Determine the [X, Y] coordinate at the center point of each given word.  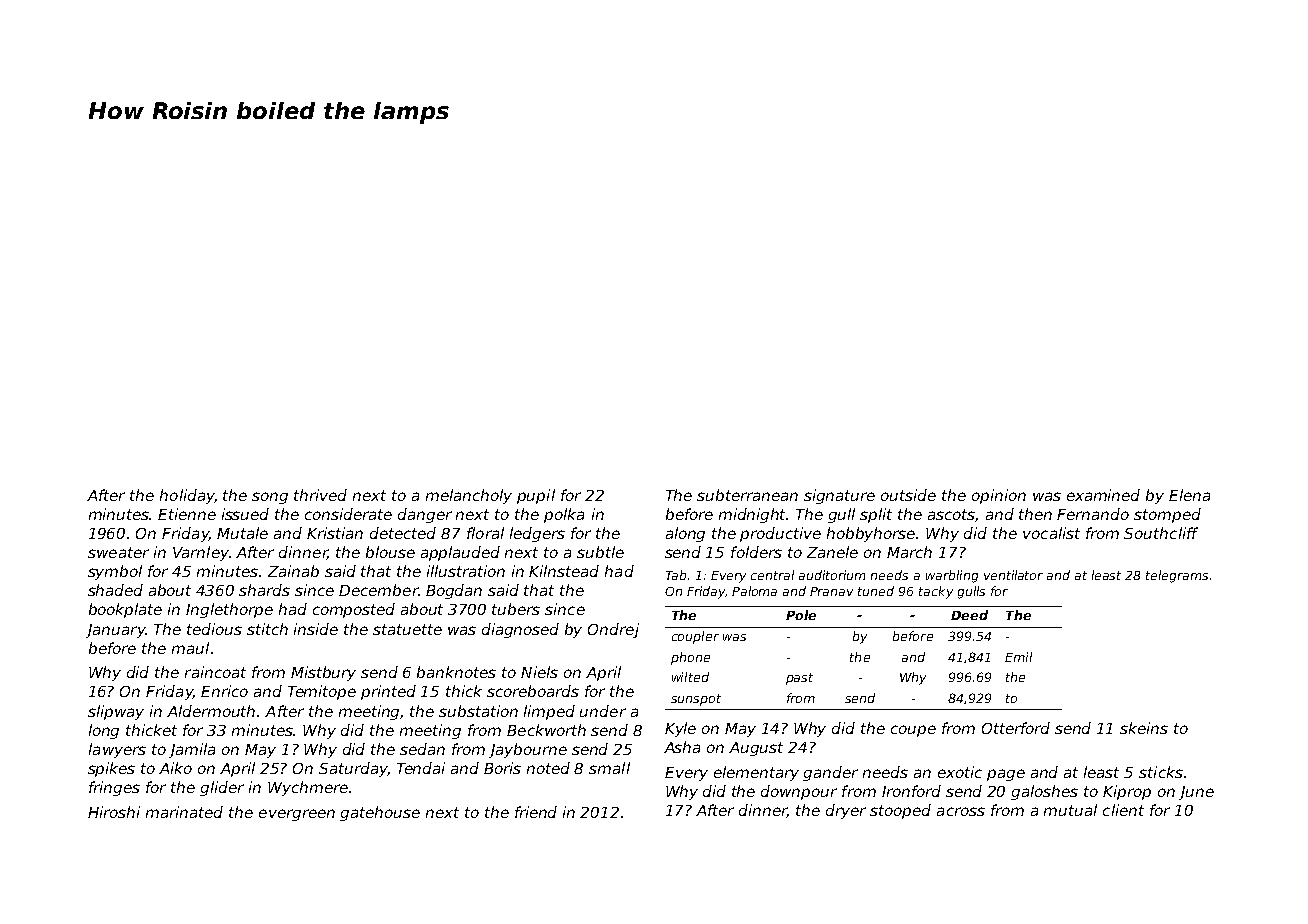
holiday [187, 496]
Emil [1018, 657]
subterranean [747, 495]
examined [1103, 495]
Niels [539, 672]
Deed [969, 615]
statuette [407, 629]
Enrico [224, 691]
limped [549, 712]
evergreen [297, 815]
